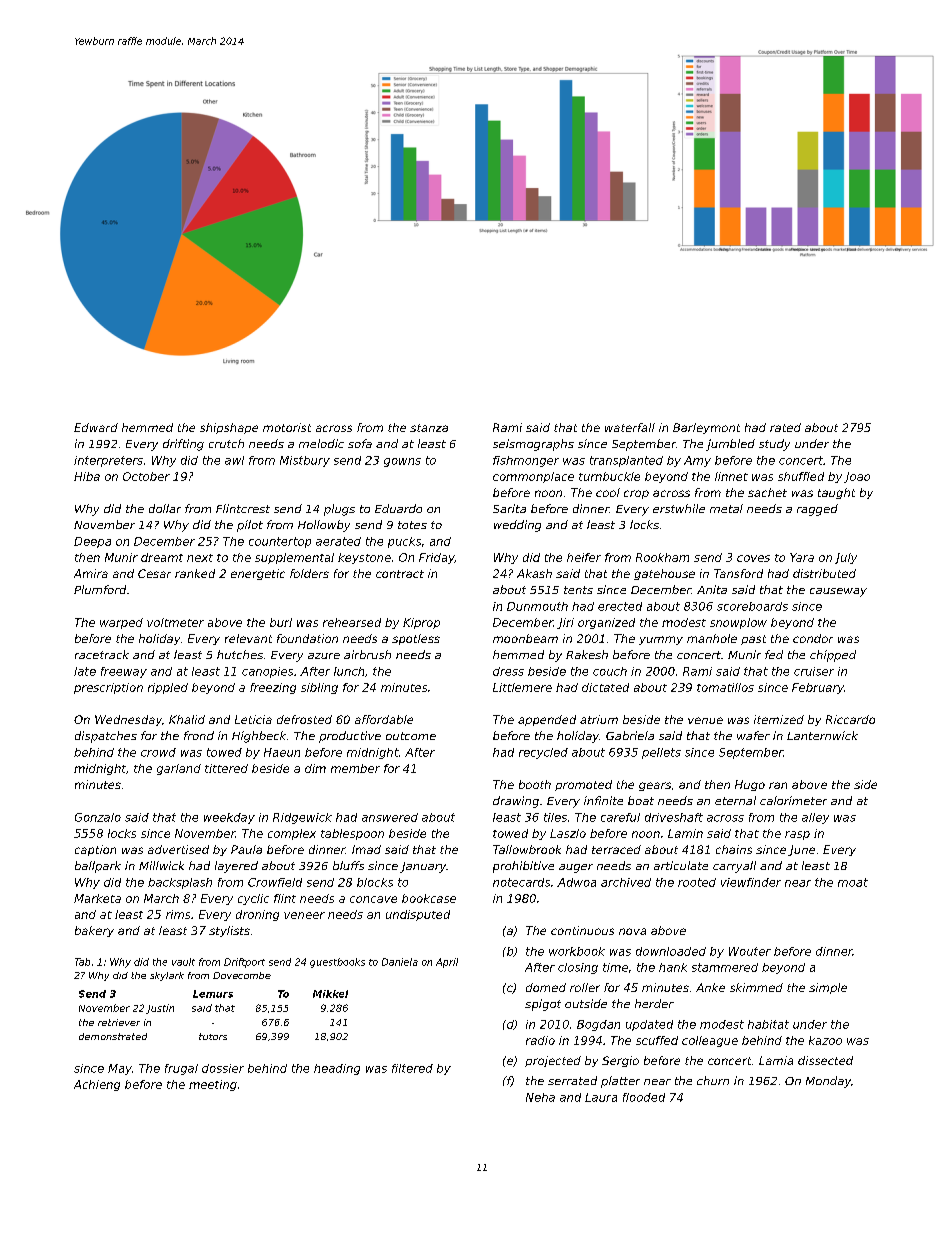  I want to click on Adwoa, so click(576, 882).
